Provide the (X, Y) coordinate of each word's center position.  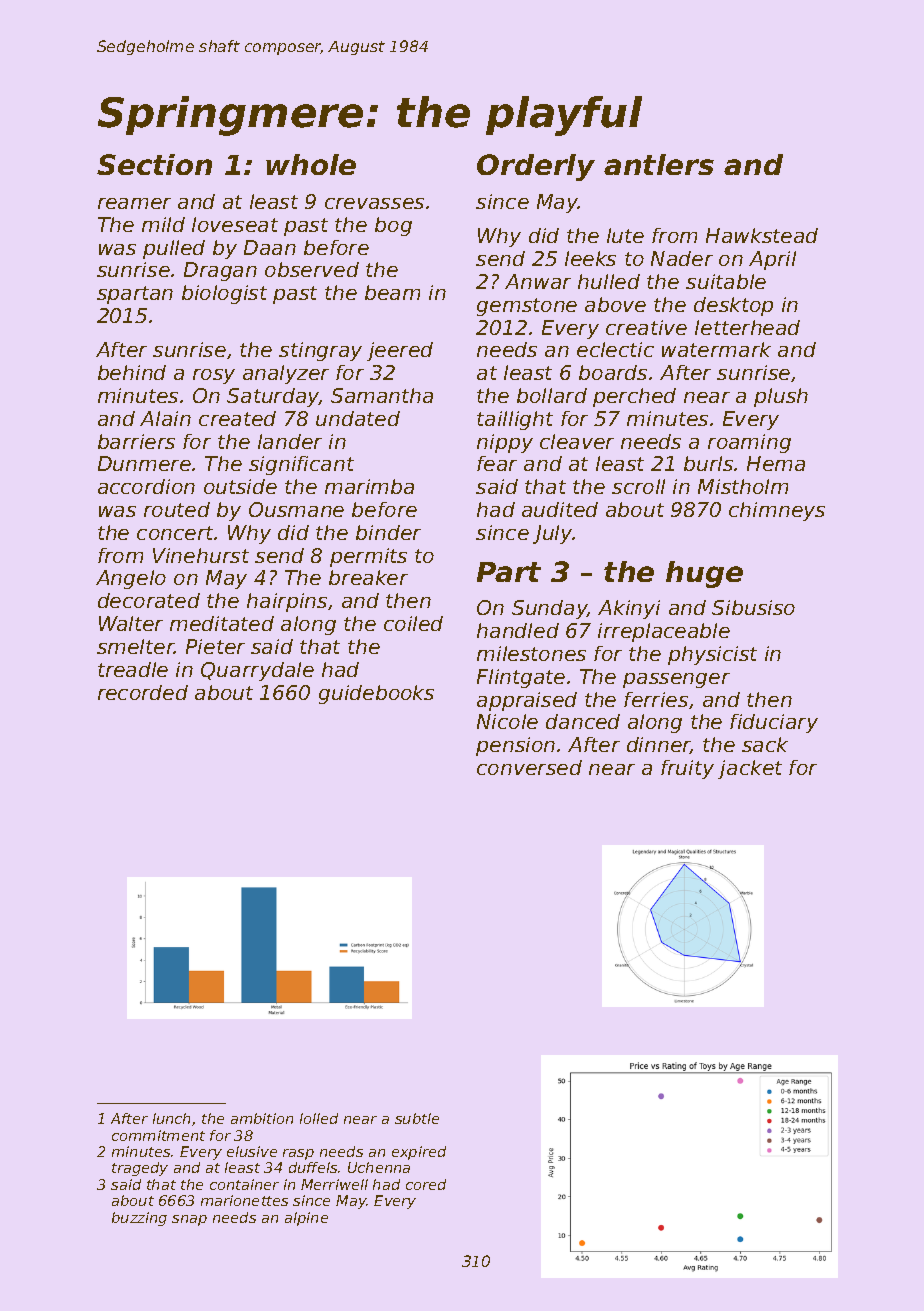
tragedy (140, 1169)
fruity (687, 769)
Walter (131, 623)
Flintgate (521, 678)
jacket (750, 769)
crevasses (374, 203)
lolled (319, 1118)
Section (154, 164)
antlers (659, 164)
